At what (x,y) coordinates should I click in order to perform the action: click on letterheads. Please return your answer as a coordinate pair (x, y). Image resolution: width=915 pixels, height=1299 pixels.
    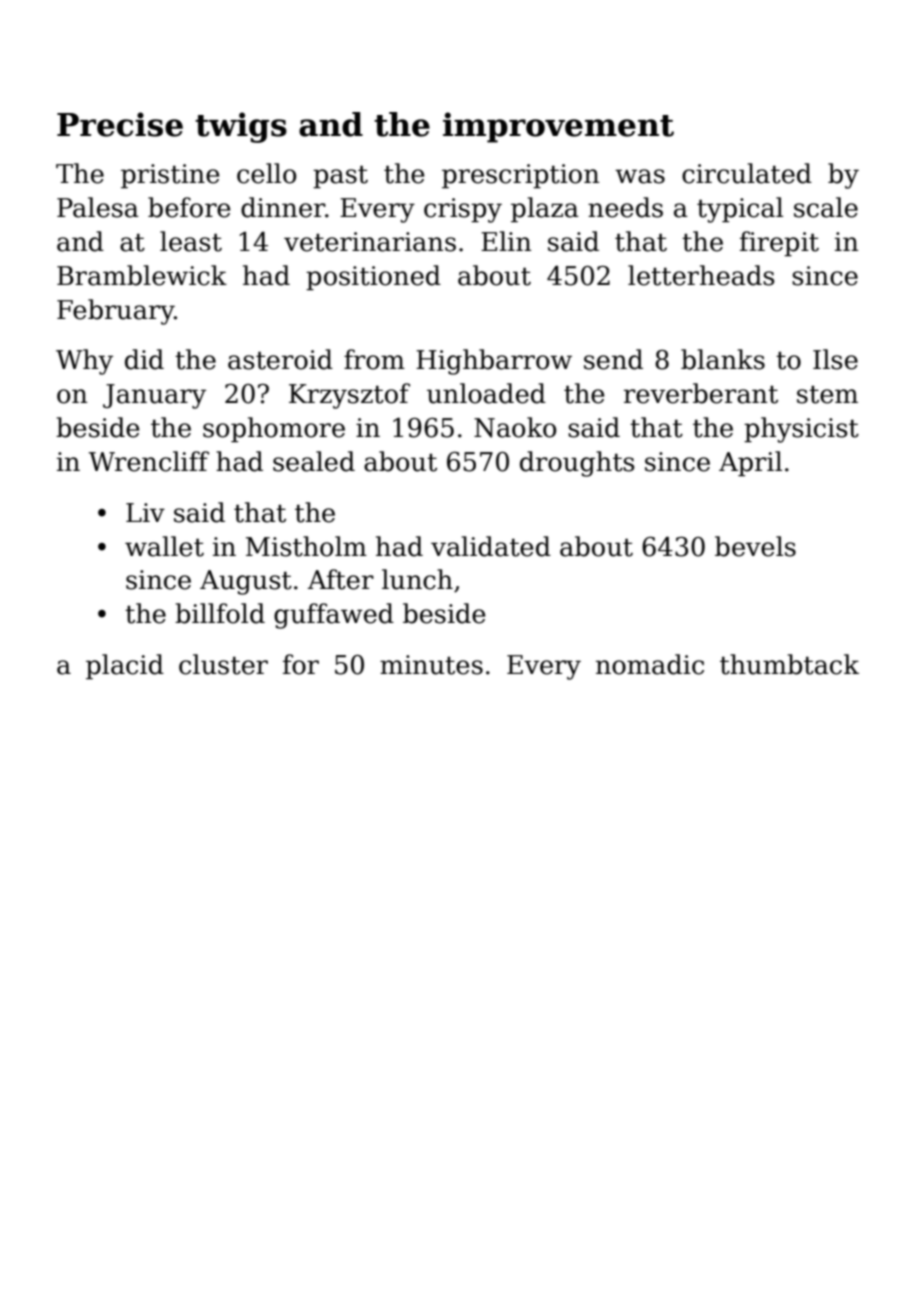
    Looking at the image, I should click on (701, 275).
